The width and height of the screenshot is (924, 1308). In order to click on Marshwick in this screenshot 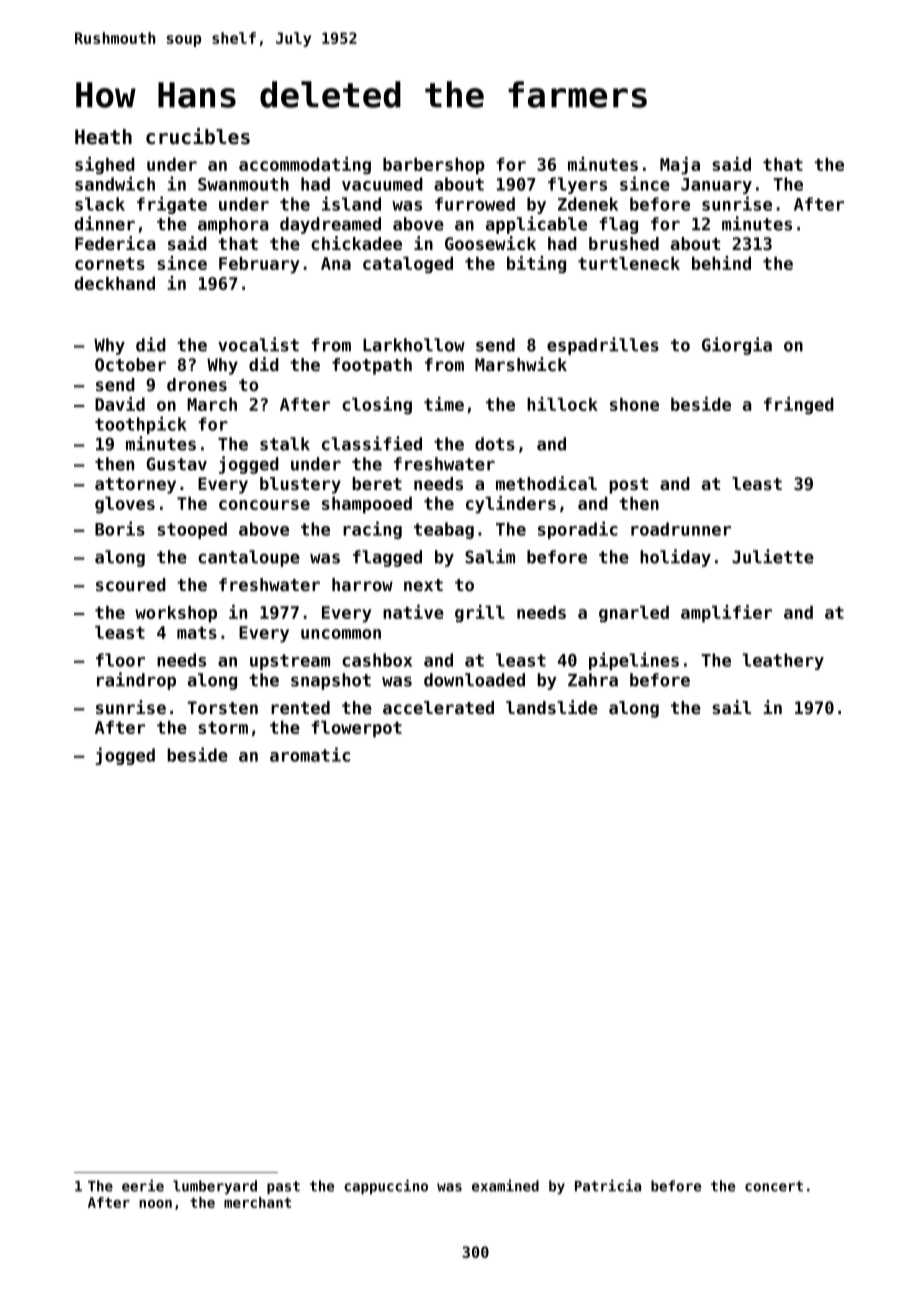, I will do `click(521, 364)`.
